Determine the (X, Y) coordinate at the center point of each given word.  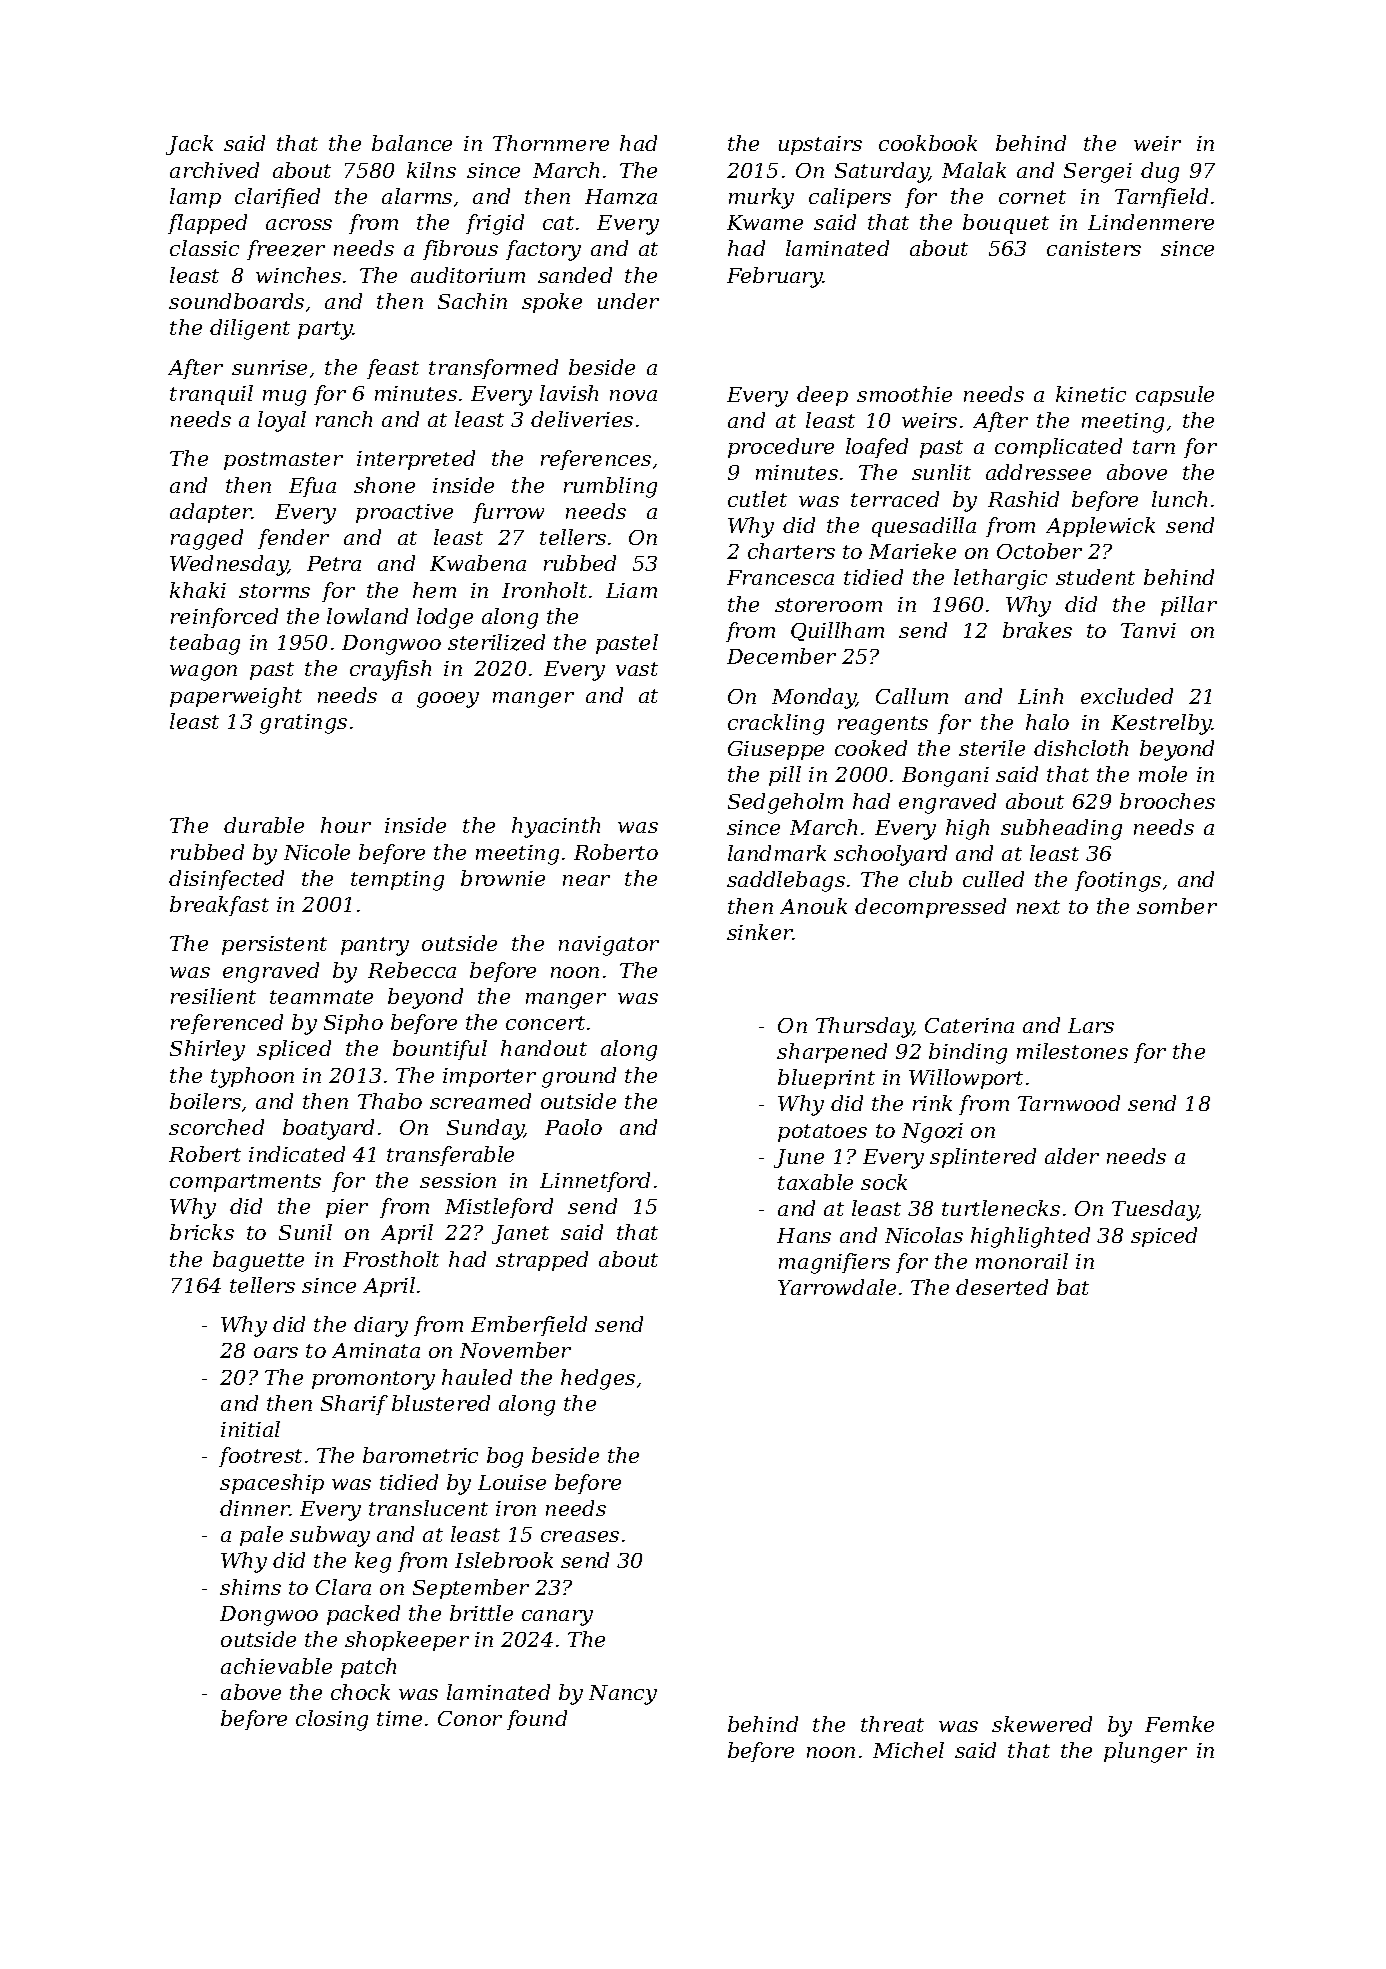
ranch (344, 419)
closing (332, 1720)
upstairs (820, 145)
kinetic (1091, 394)
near (586, 880)
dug (1160, 172)
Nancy (623, 1695)
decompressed (930, 908)
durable (264, 825)
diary (381, 1326)
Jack (189, 145)
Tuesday (1155, 1210)
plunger (1145, 1752)
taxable (815, 1182)
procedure (781, 448)
